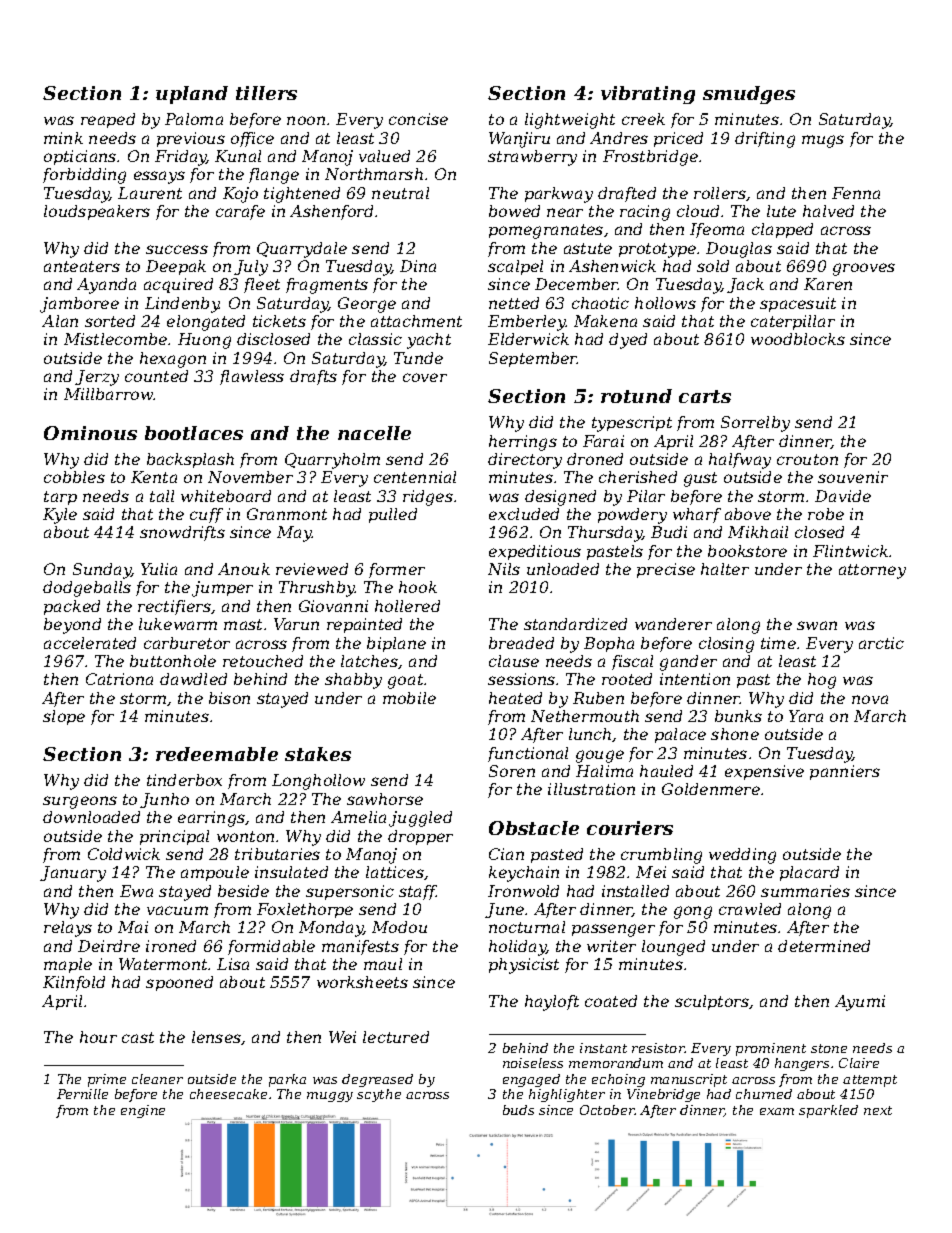 This image has height=1233, width=952. I want to click on neutral, so click(400, 193).
